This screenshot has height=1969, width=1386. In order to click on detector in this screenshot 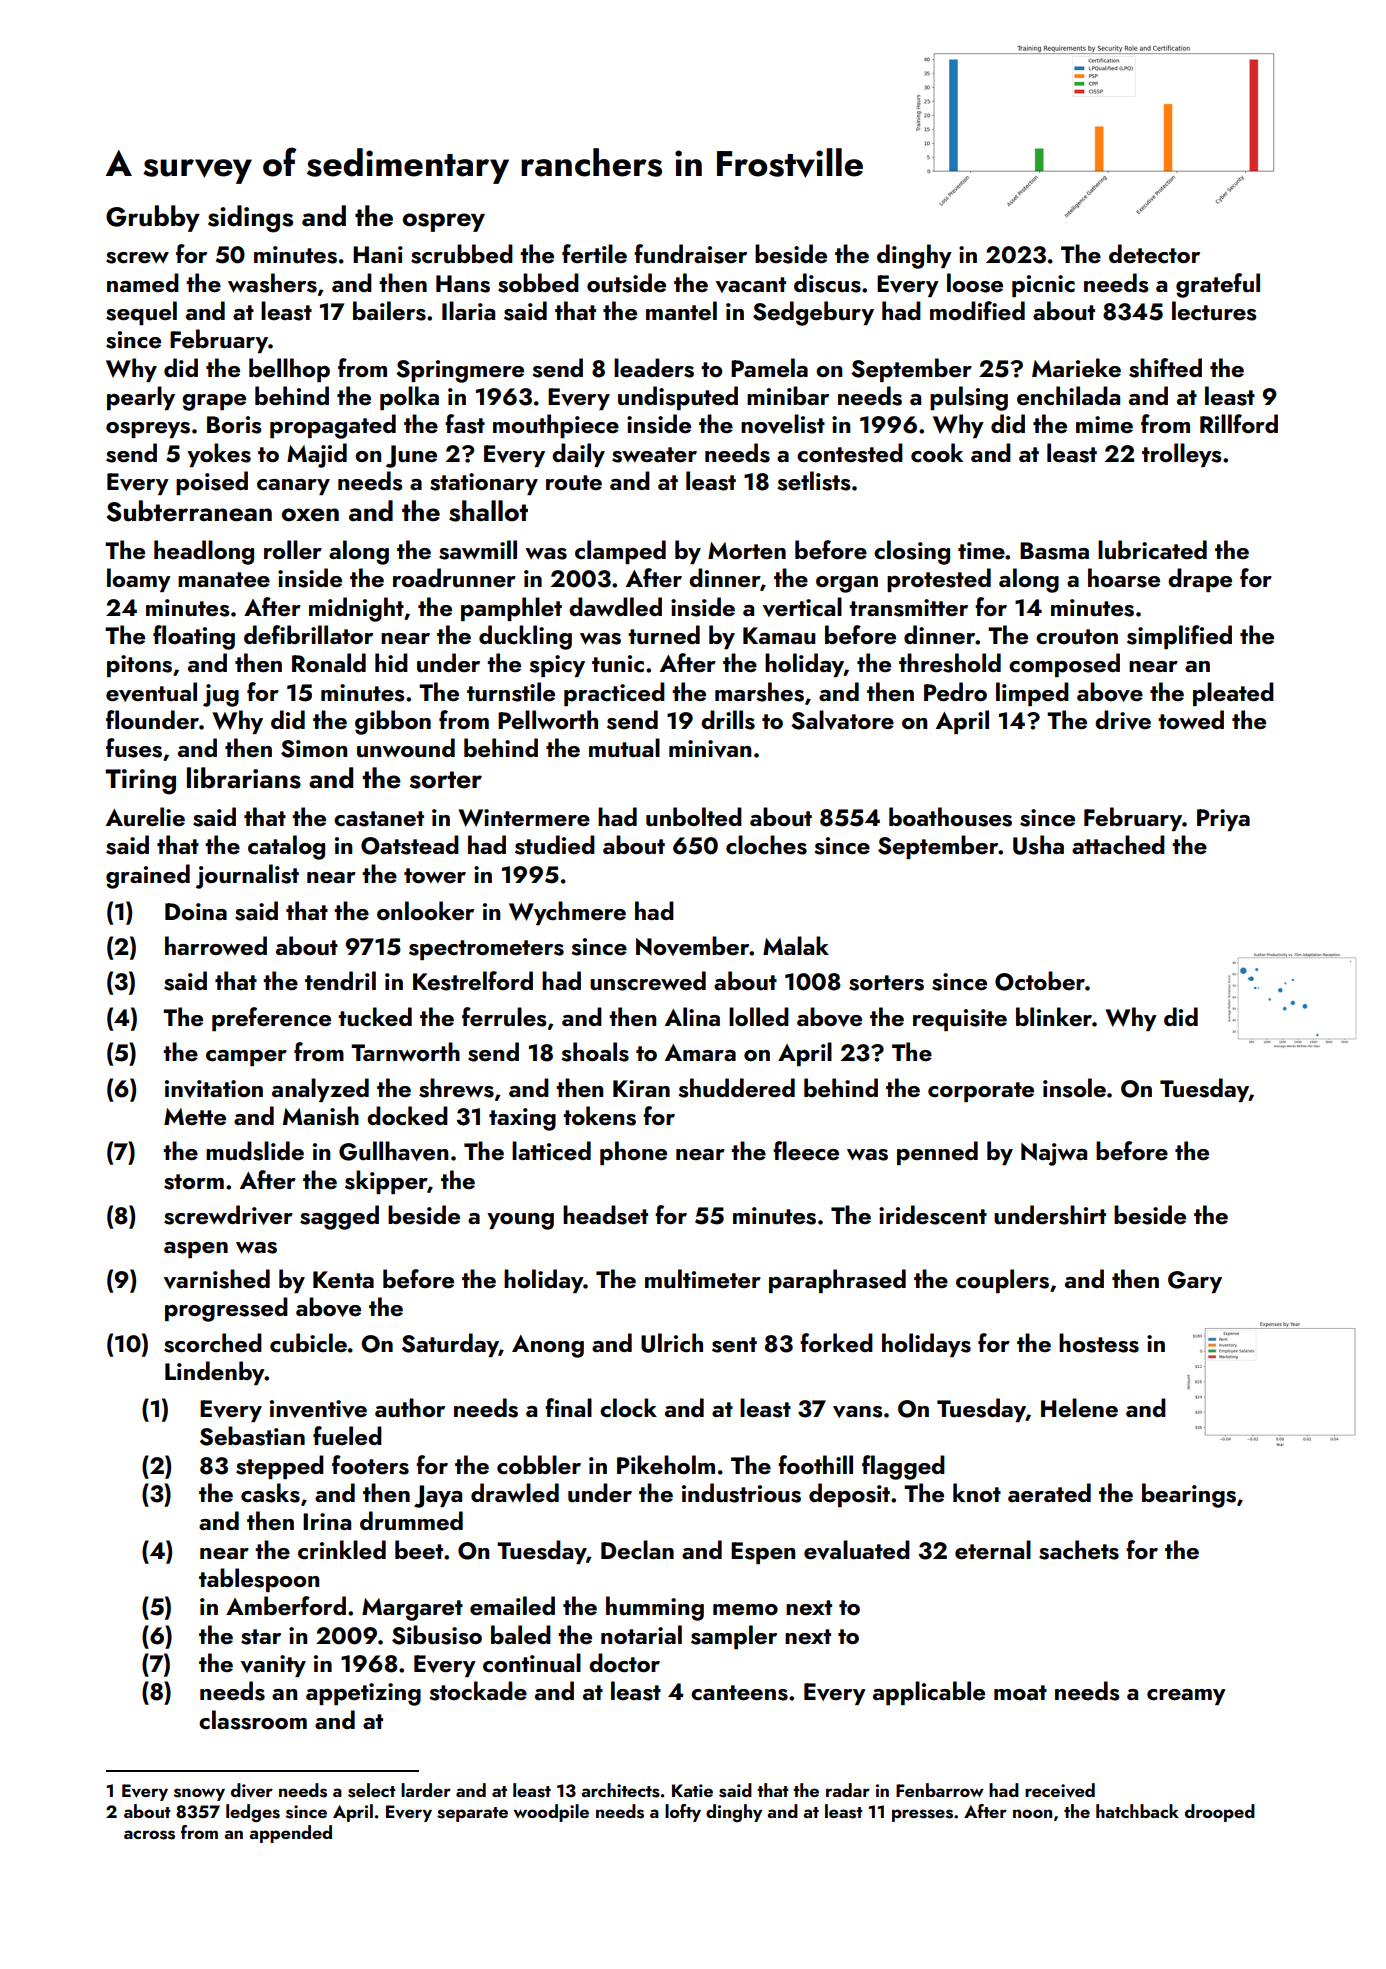, I will do `click(1154, 253)`.
